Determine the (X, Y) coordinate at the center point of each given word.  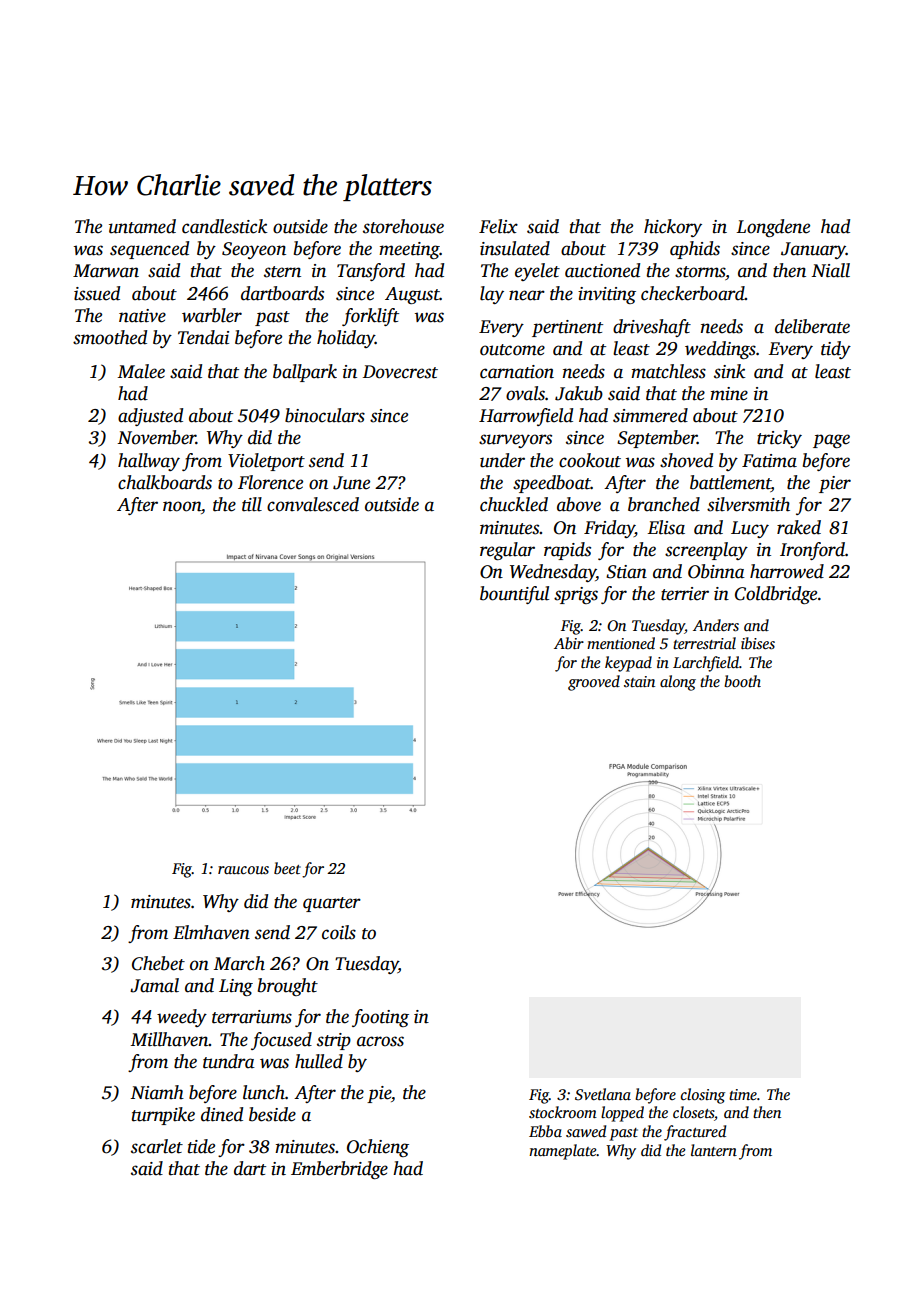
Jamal (154, 985)
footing (380, 1018)
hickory (673, 228)
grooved (594, 683)
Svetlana (603, 1094)
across (380, 1041)
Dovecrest (400, 372)
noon (182, 506)
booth (742, 681)
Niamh (157, 1092)
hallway (149, 462)
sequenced (149, 250)
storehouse (403, 226)
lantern (714, 1150)
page (831, 441)
